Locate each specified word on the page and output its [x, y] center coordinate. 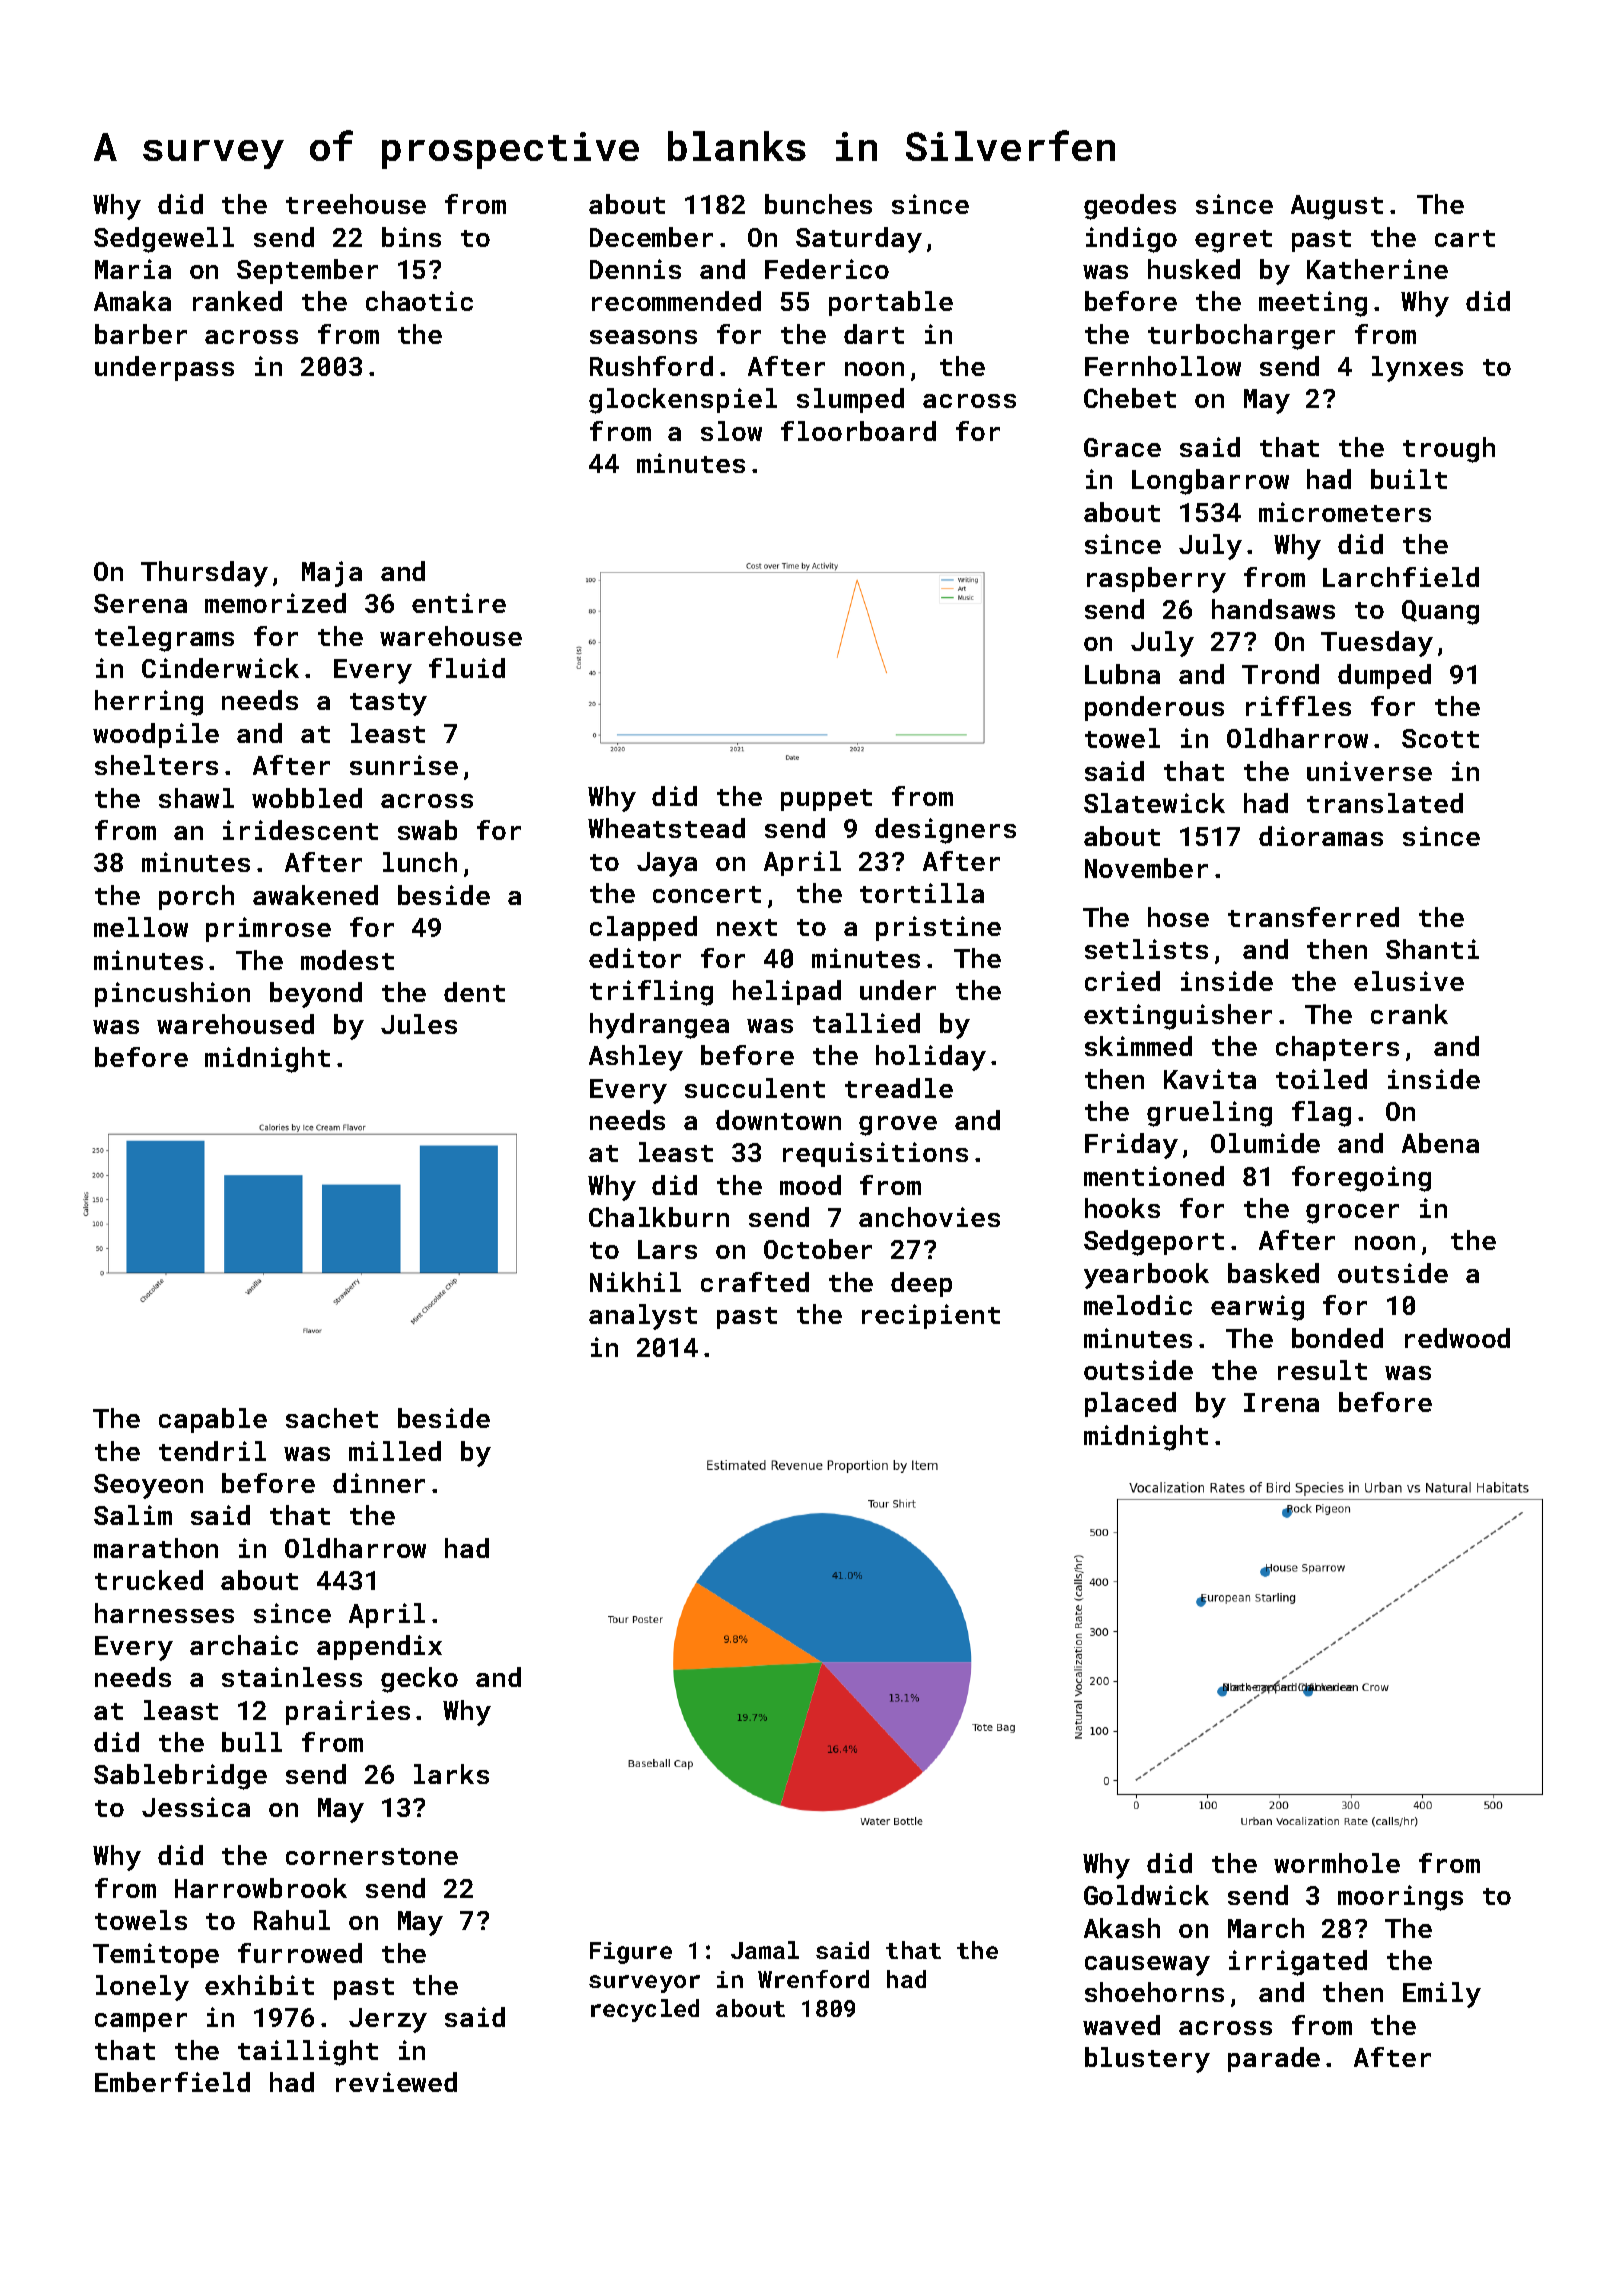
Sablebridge [180, 1777]
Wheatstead [666, 828]
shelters [156, 765]
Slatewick [1154, 803]
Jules [419, 1024]
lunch [420, 862]
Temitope [156, 1955]
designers [945, 831]
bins [411, 237]
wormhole [1337, 1863]
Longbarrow [1210, 482]
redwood [1457, 1338]
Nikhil [635, 1282]
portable [891, 303]
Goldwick [1146, 1895]
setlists [1146, 949]
